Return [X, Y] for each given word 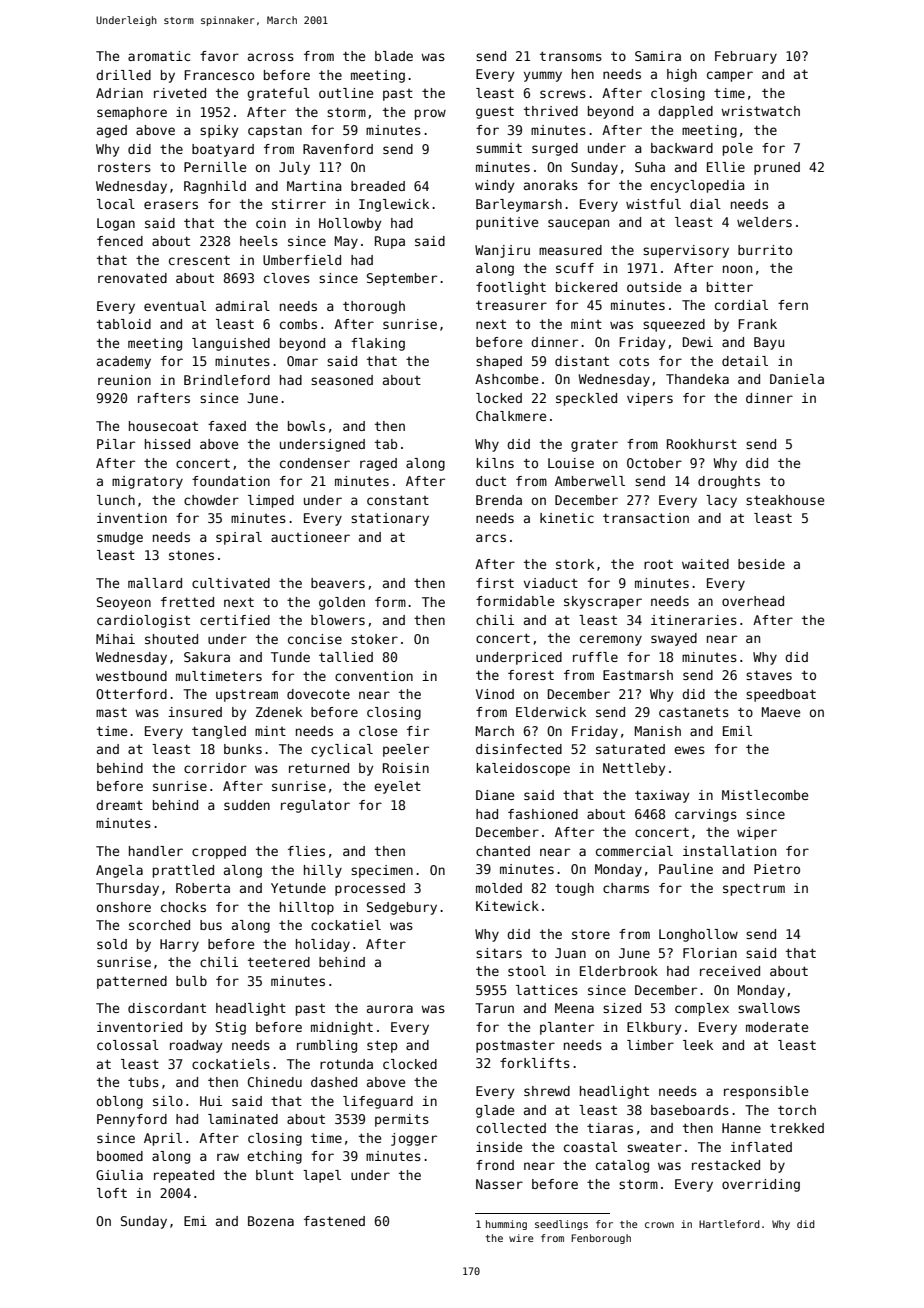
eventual [175, 306]
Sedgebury [402, 908]
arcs [491, 538]
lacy [721, 501]
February [746, 57]
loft [112, 1193]
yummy [543, 76]
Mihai [115, 639]
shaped [499, 362]
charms [626, 888]
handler [156, 851]
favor [219, 56]
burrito [765, 250]
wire [521, 1238]
